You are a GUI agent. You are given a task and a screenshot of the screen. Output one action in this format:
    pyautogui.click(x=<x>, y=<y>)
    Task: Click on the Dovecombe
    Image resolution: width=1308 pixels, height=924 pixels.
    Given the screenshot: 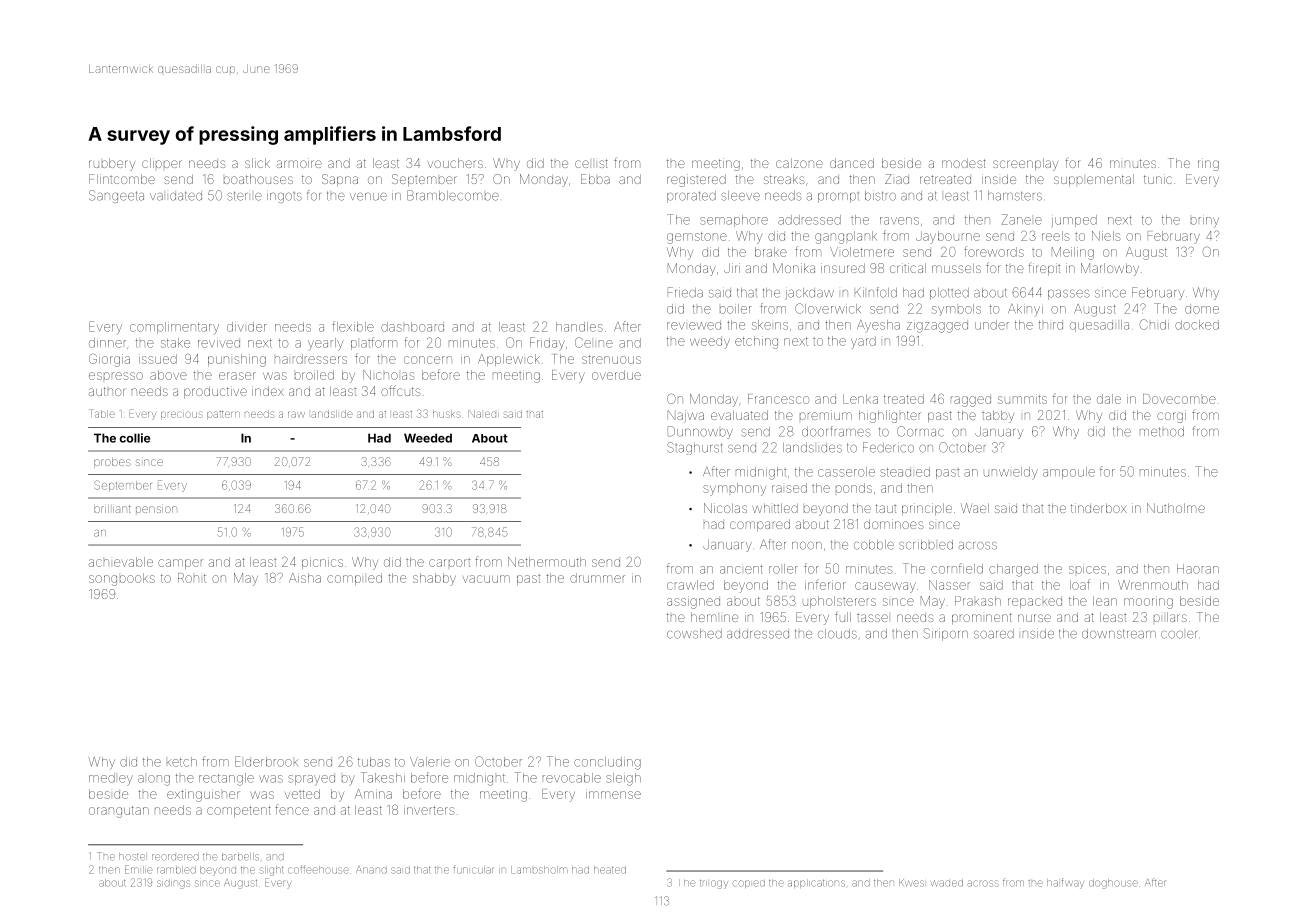 What is the action you would take?
    pyautogui.click(x=1179, y=399)
